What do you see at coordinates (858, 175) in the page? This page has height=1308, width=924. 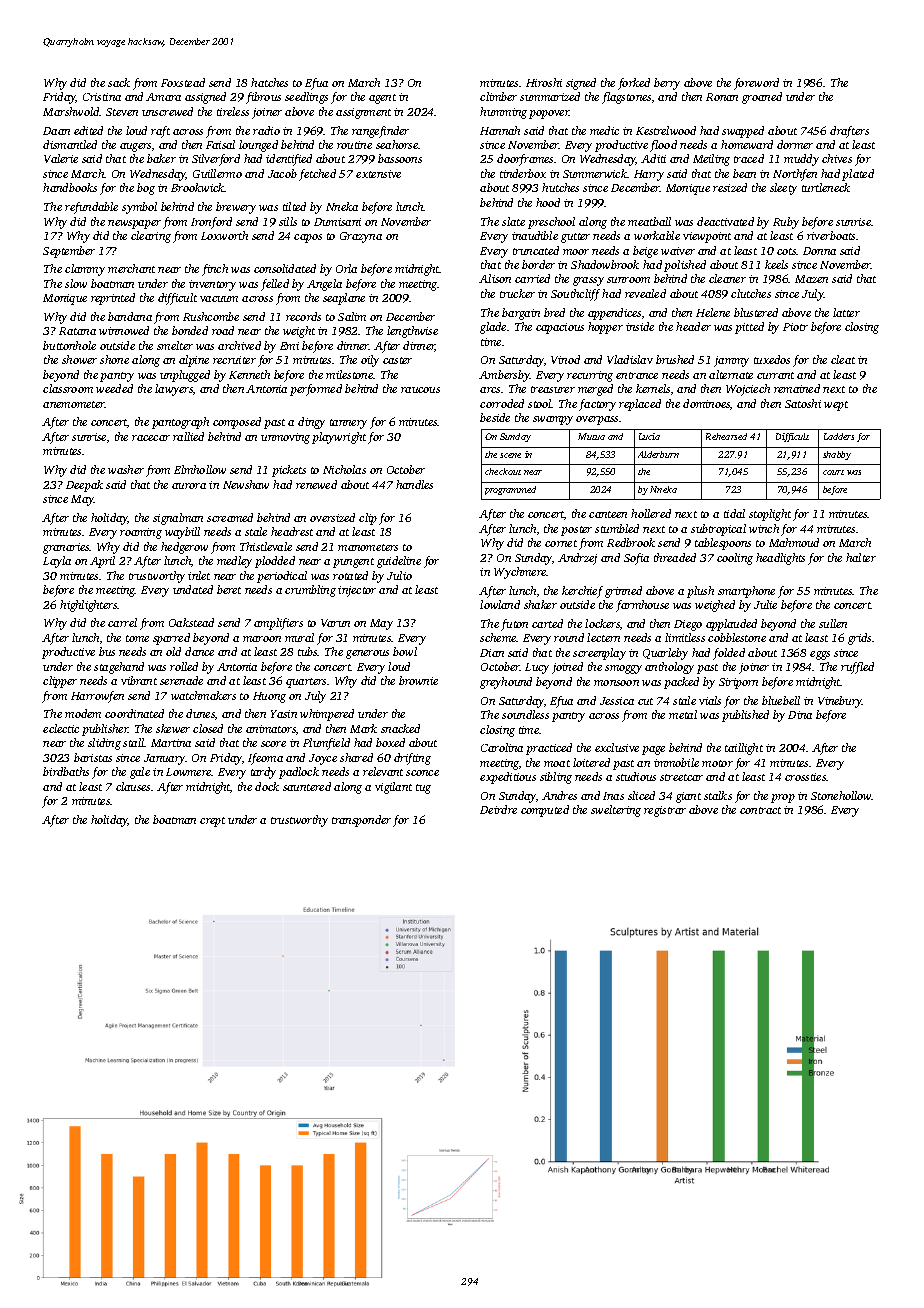 I see `plated` at bounding box center [858, 175].
